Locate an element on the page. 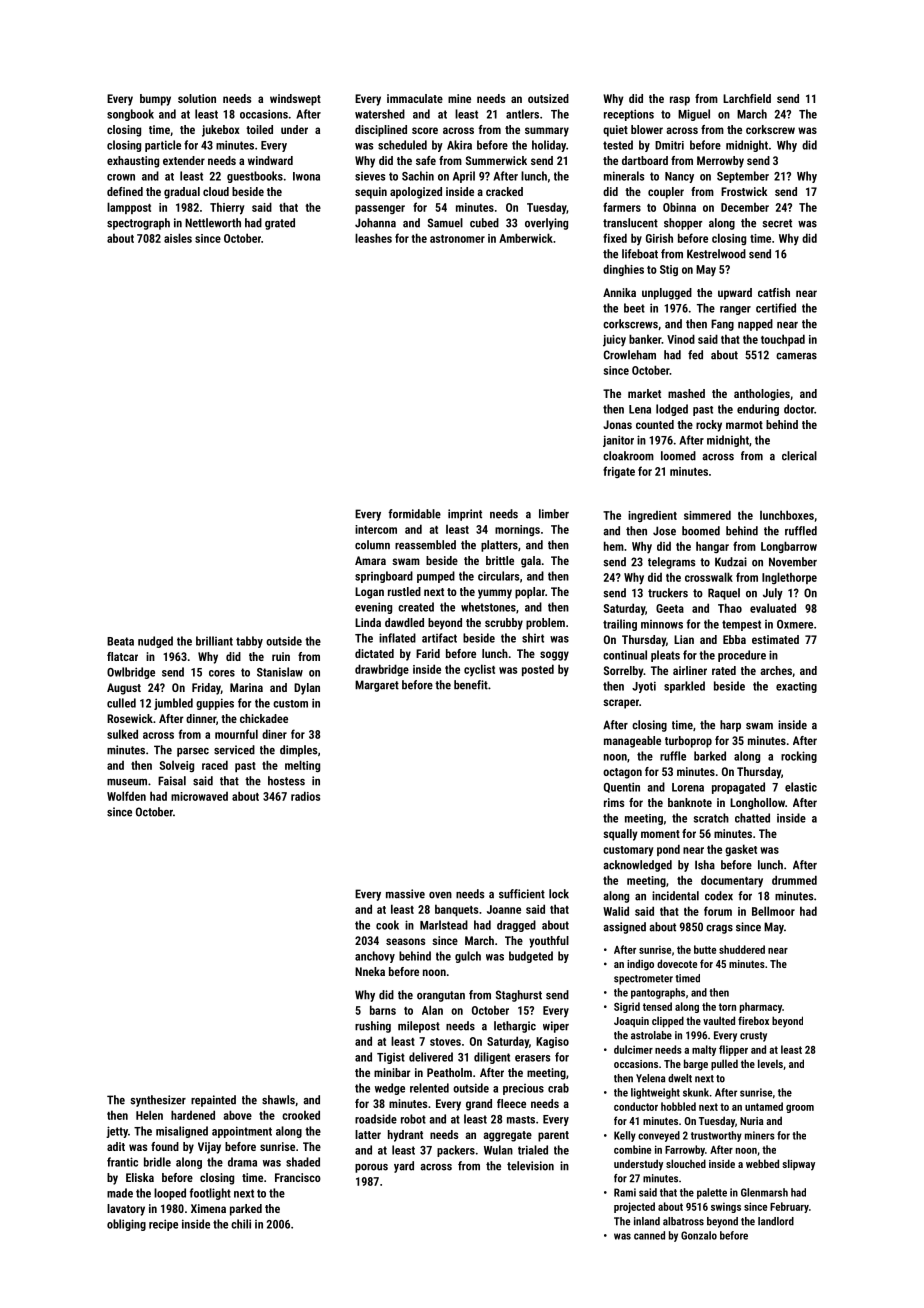  benefit is located at coordinates (471, 685).
